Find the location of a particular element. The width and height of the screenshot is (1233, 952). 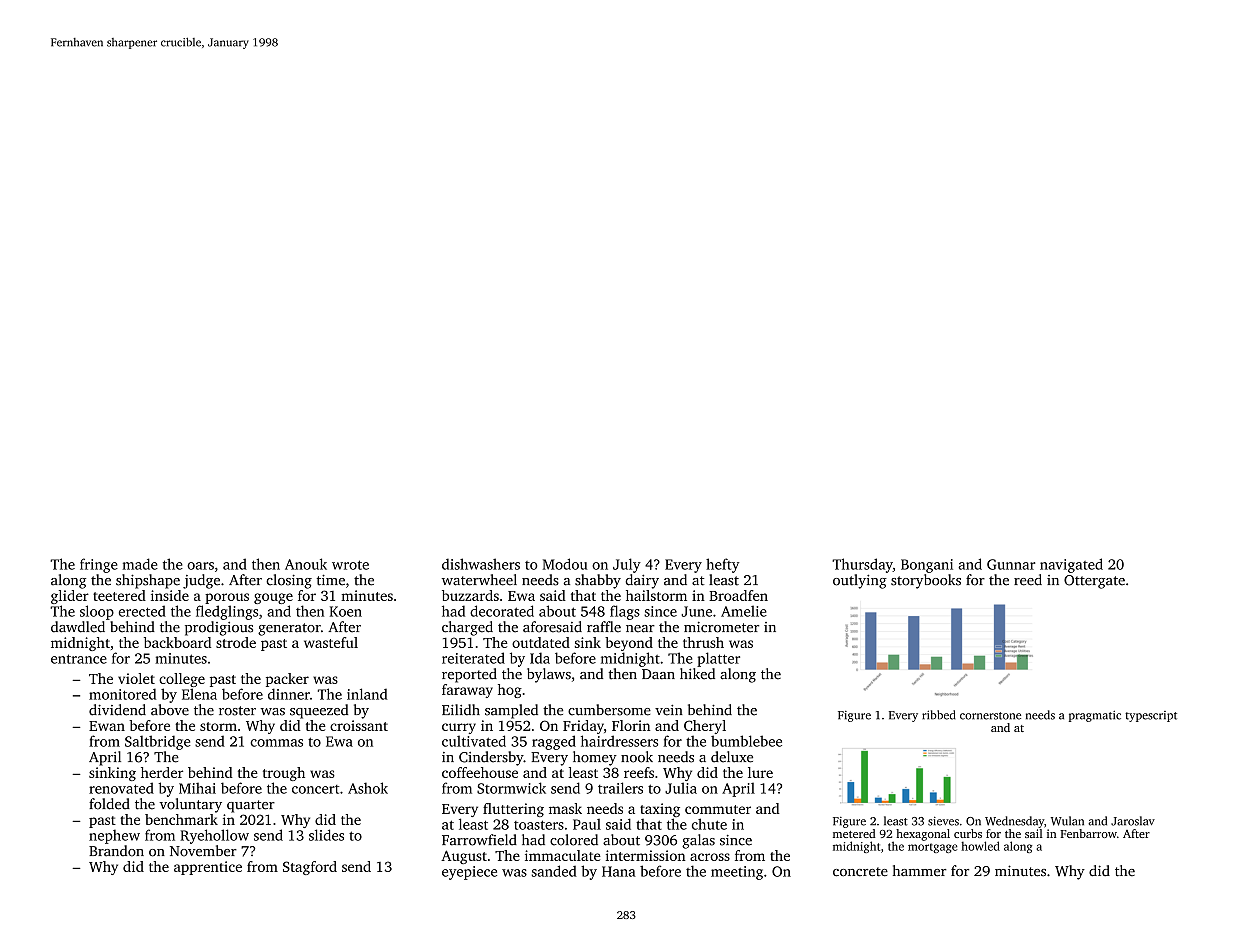

meeting is located at coordinates (737, 873).
